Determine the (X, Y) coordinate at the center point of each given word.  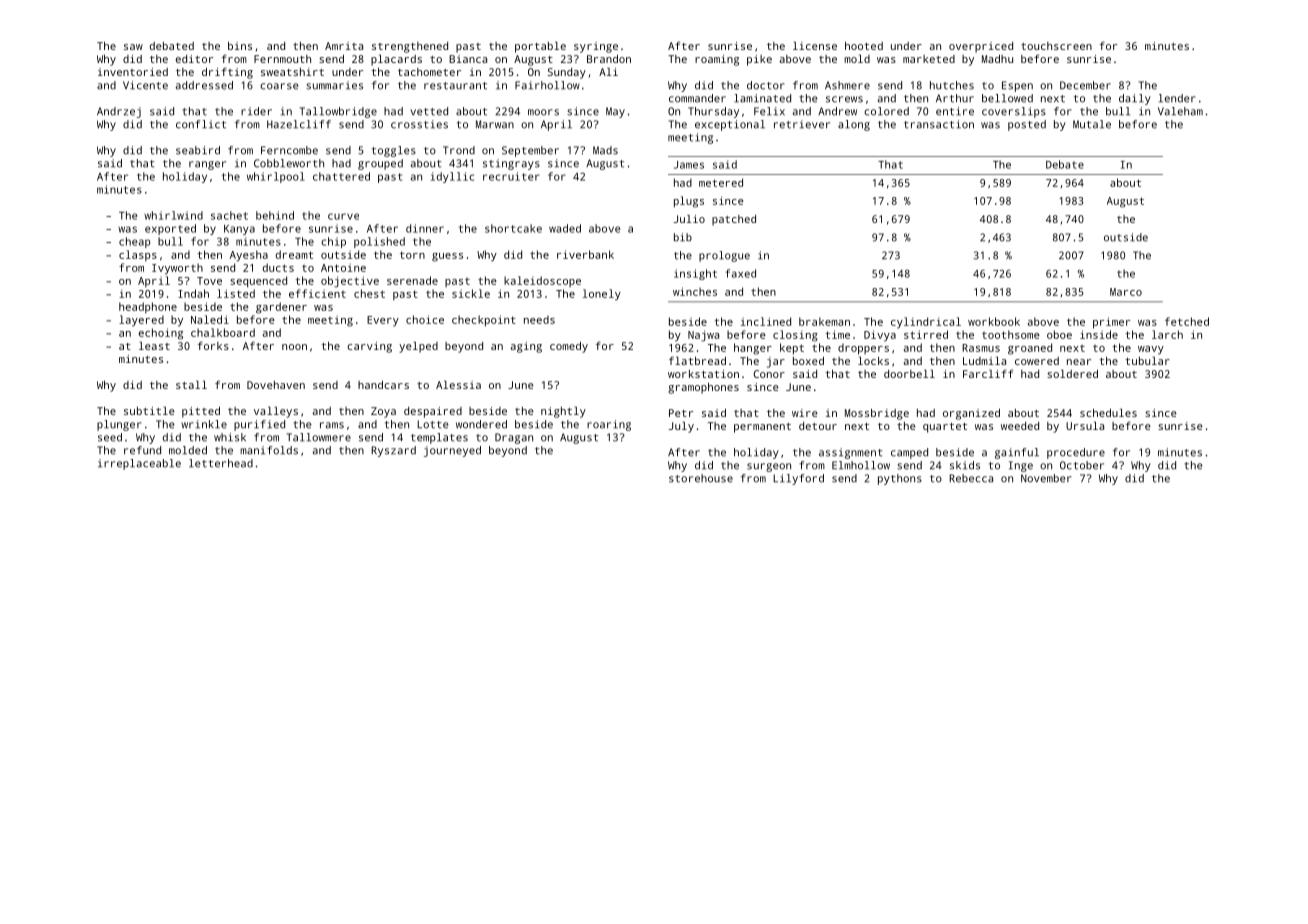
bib (683, 237)
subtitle (149, 410)
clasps (138, 255)
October (1082, 465)
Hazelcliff (299, 124)
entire (955, 111)
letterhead (221, 463)
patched (734, 220)
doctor (766, 85)
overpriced (981, 47)
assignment (851, 453)
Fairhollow (547, 85)
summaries (334, 85)
